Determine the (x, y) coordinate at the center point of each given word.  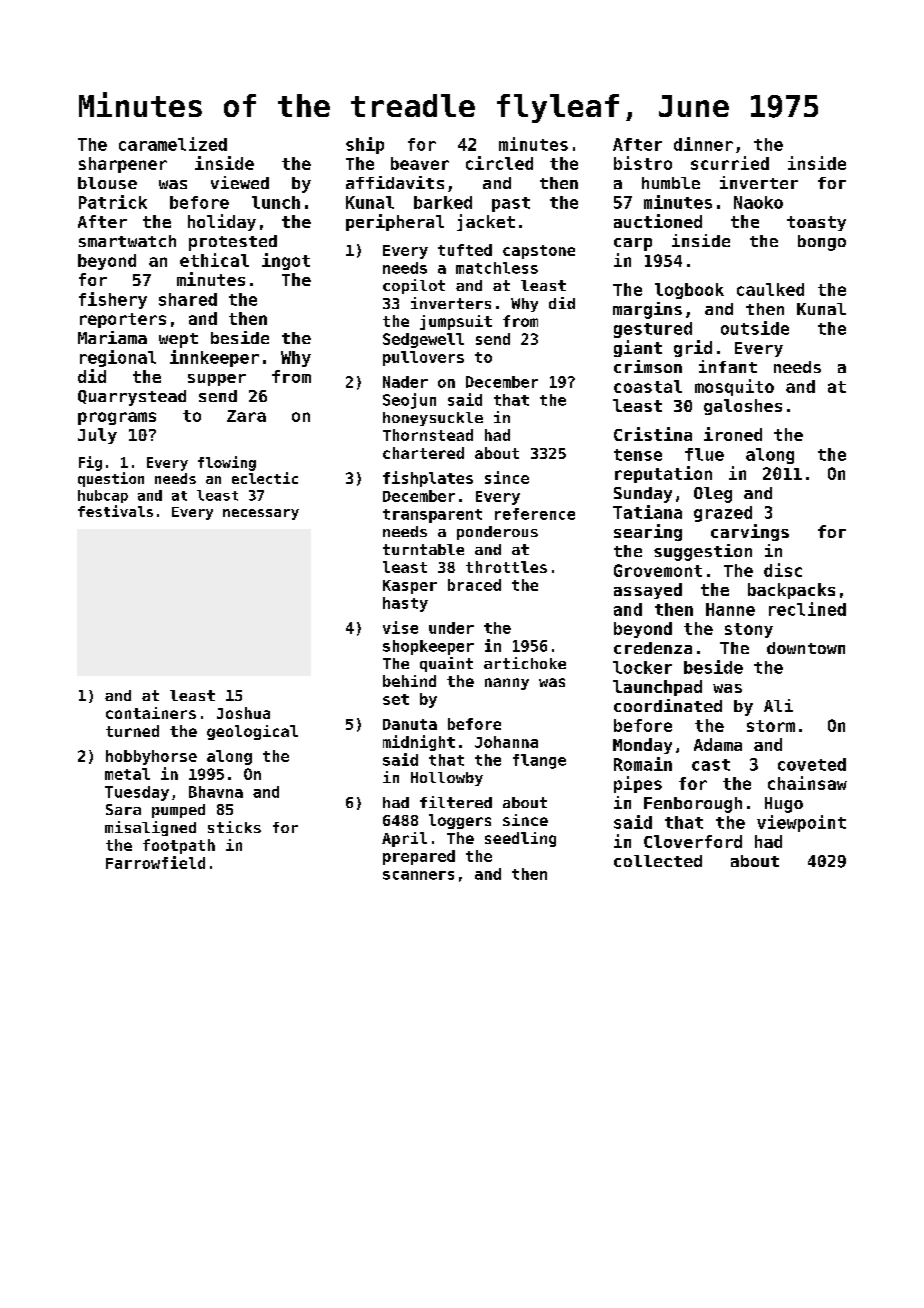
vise (400, 627)
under (451, 628)
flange (539, 761)
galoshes (743, 407)
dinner (703, 144)
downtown (806, 648)
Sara (123, 809)
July (97, 436)
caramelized (173, 144)
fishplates (428, 479)
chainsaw (807, 783)
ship (365, 145)
